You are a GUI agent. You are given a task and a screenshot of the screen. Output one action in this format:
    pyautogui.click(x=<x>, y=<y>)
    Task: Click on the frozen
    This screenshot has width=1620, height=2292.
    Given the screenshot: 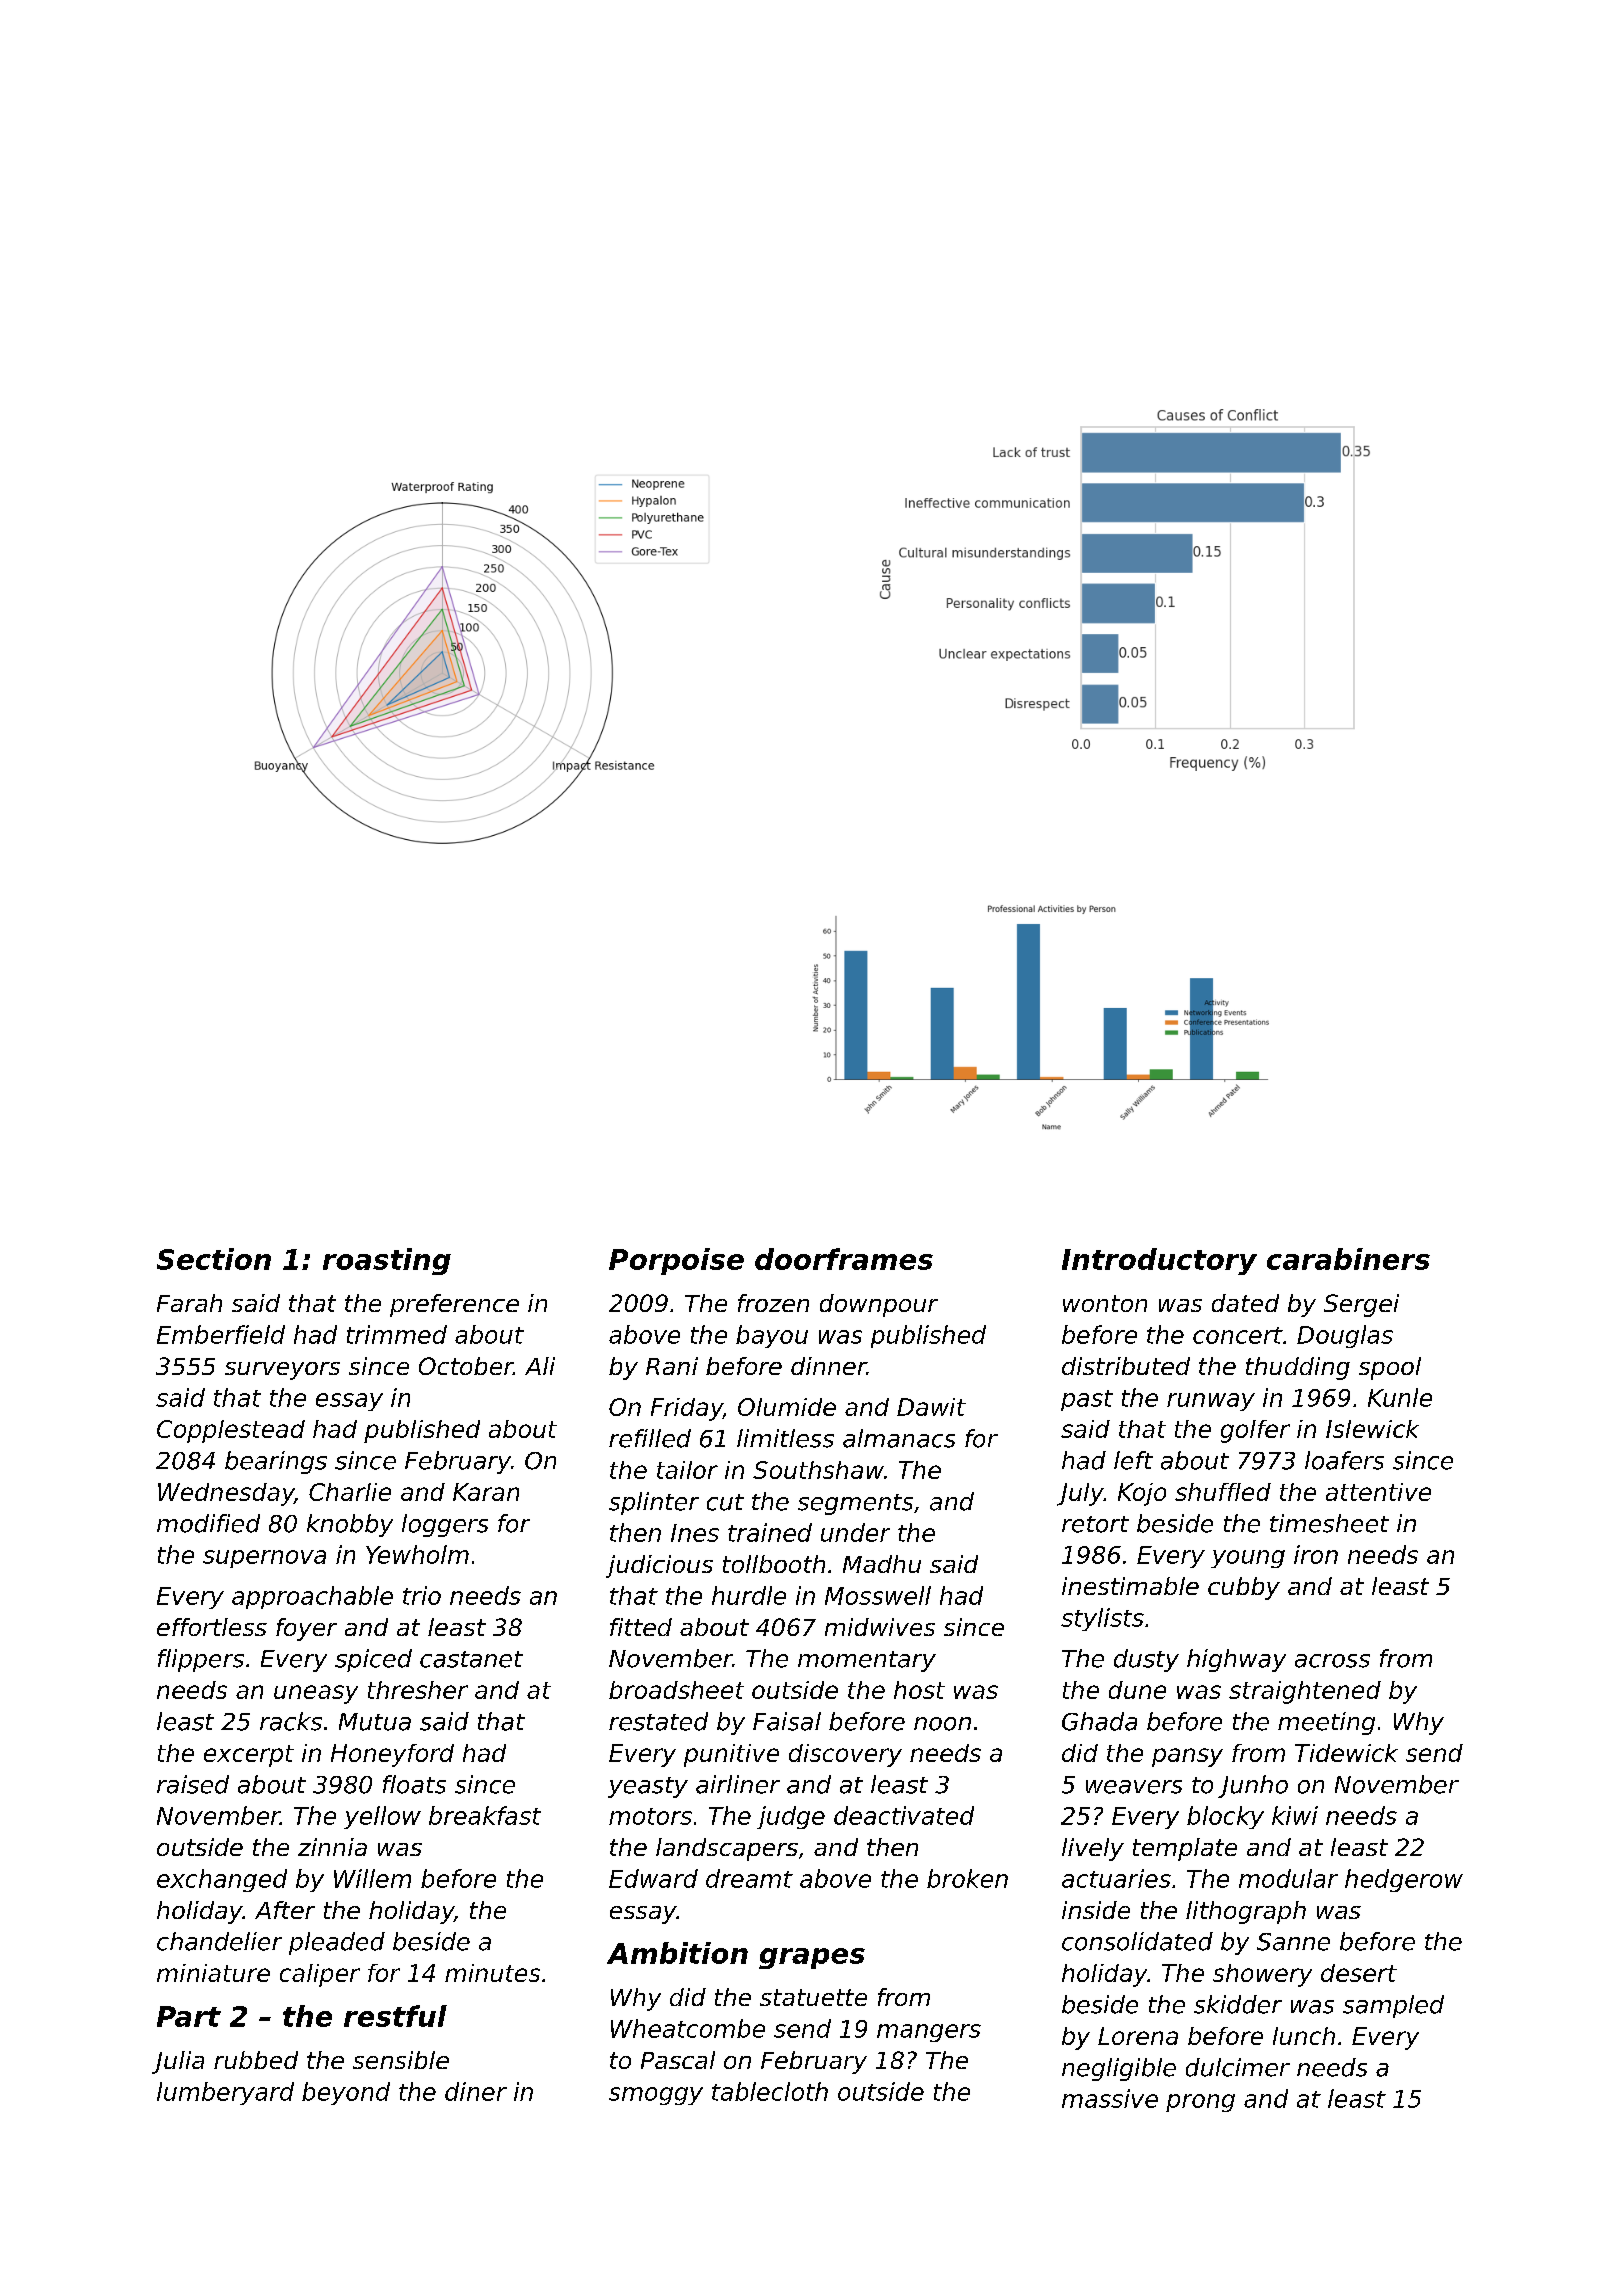 What is the action you would take?
    pyautogui.click(x=773, y=1303)
